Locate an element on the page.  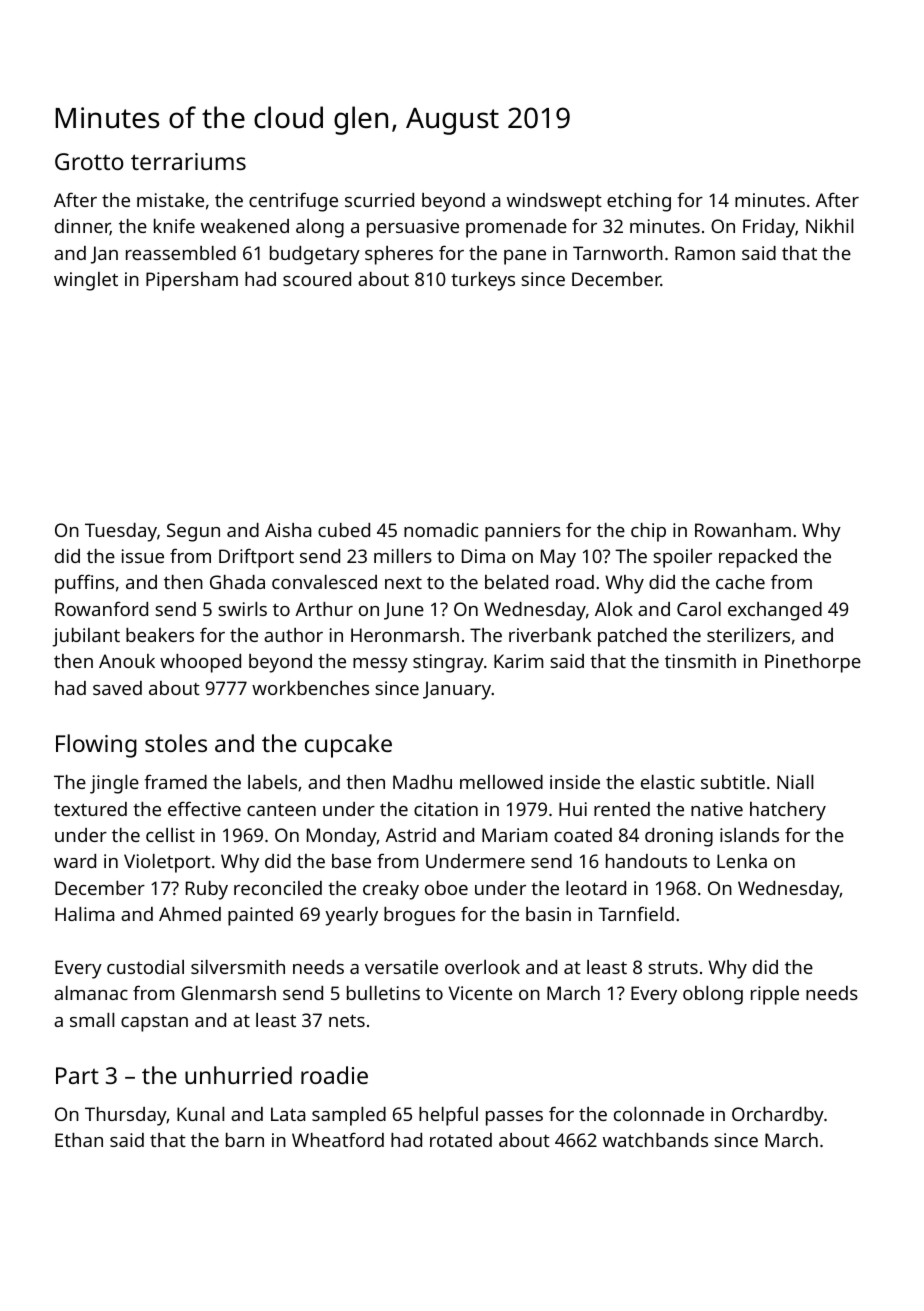
spheres is located at coordinates (399, 255).
